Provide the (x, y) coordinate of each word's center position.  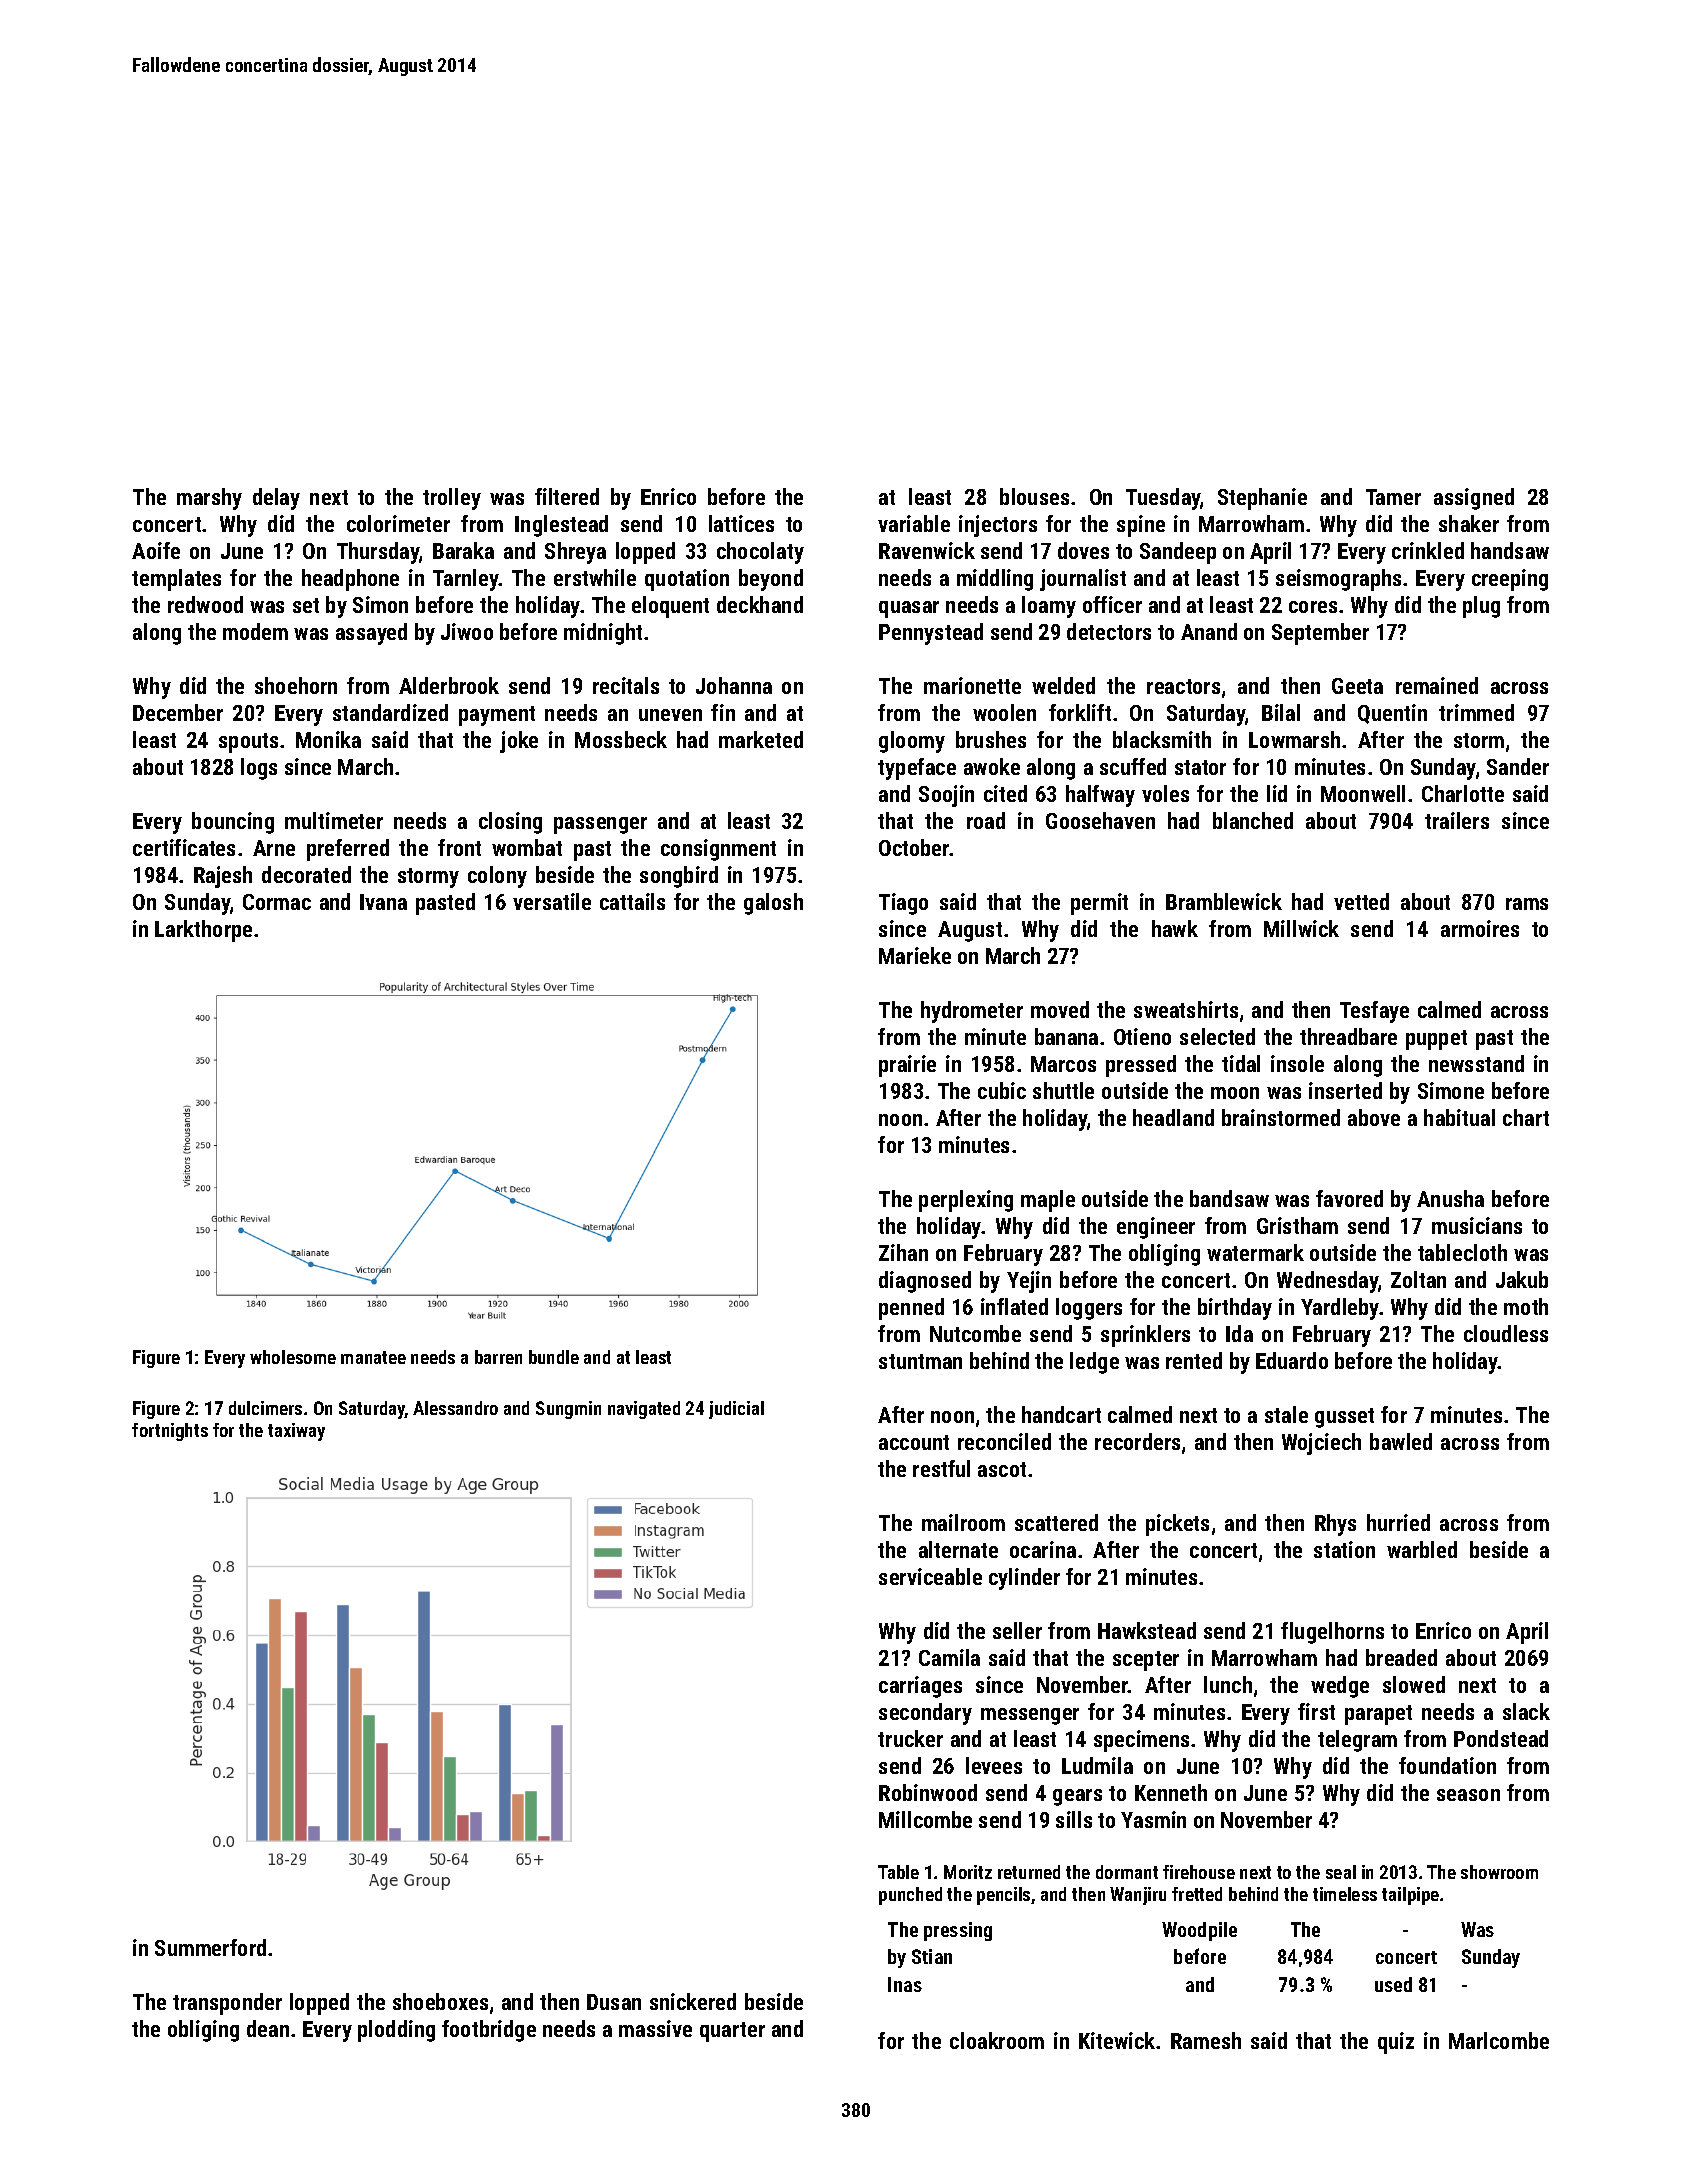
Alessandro (455, 1408)
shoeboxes (440, 2001)
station (1344, 1549)
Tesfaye (1374, 1012)
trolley (452, 499)
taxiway (296, 1432)
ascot (1002, 1469)
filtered (567, 496)
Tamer (1393, 497)
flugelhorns (1332, 1633)
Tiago (903, 904)
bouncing (233, 823)
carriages (920, 1687)
